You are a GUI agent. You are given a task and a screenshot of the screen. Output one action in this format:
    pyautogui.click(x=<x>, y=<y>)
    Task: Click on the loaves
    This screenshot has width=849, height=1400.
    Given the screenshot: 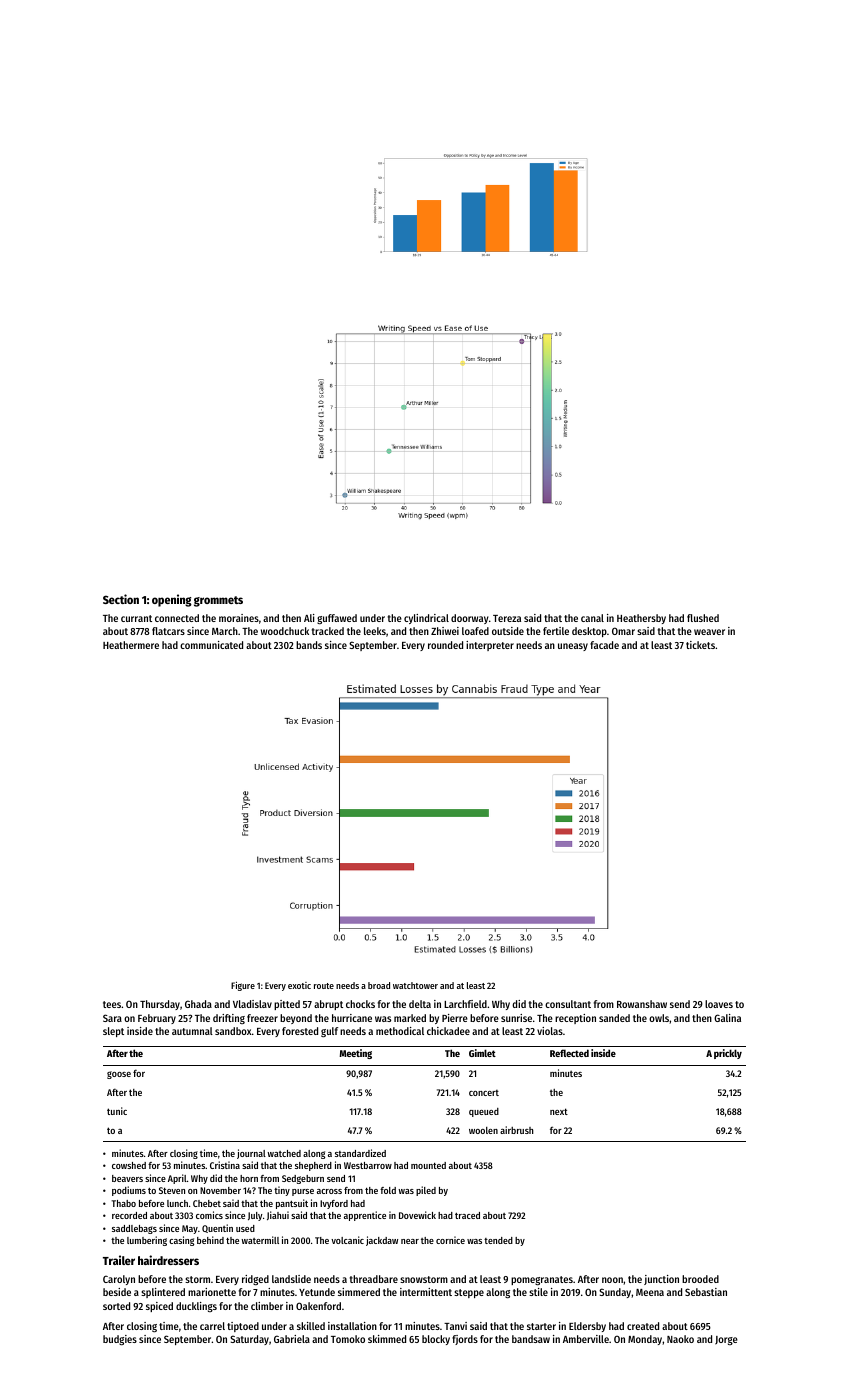 What is the action you would take?
    pyautogui.click(x=719, y=1004)
